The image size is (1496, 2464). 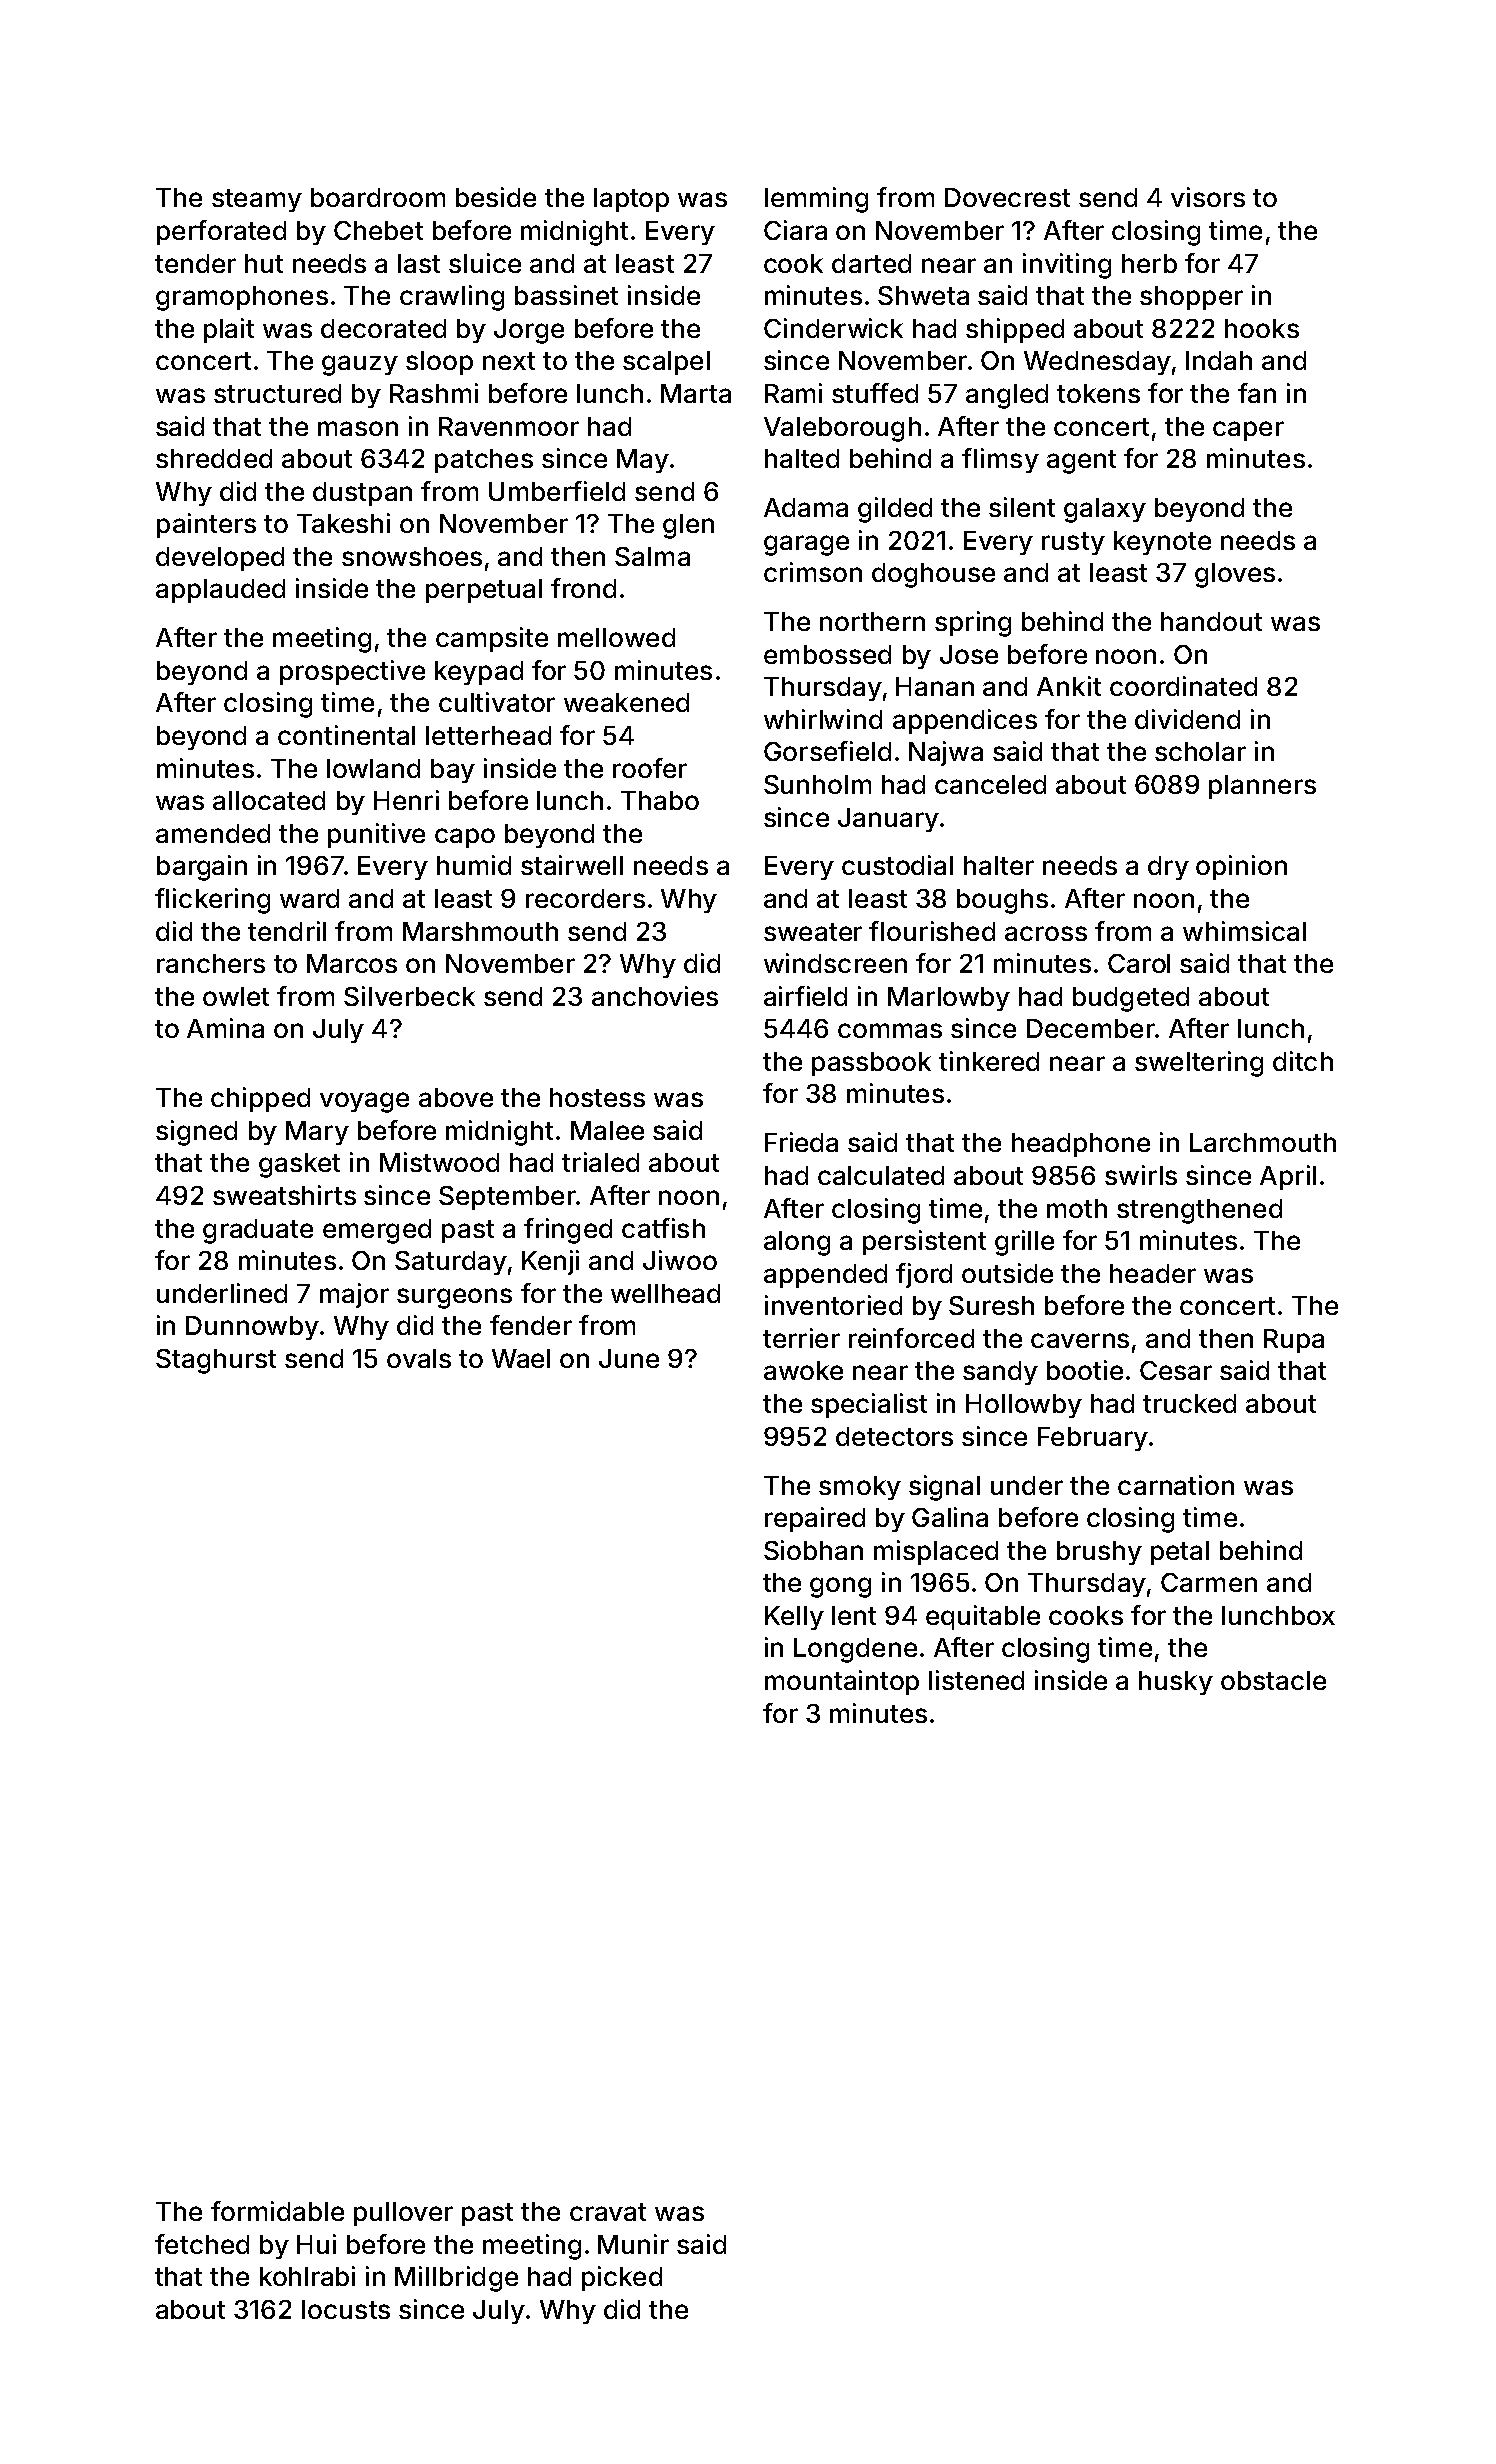 What do you see at coordinates (631, 200) in the page?
I see `laptop` at bounding box center [631, 200].
